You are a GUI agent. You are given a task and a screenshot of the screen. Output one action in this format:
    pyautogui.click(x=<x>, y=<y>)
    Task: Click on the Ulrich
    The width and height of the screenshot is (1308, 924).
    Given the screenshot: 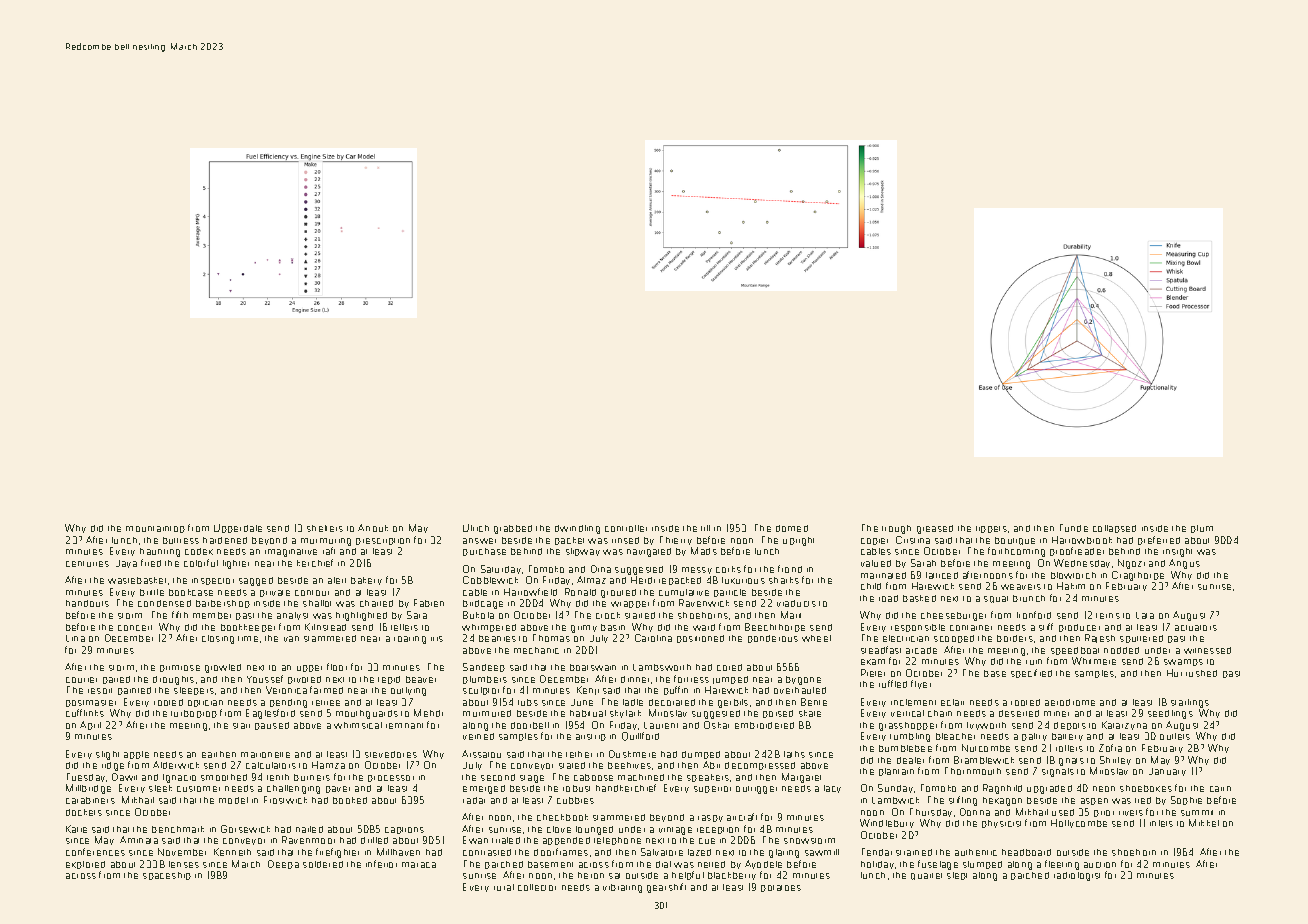 What is the action you would take?
    pyautogui.click(x=476, y=528)
